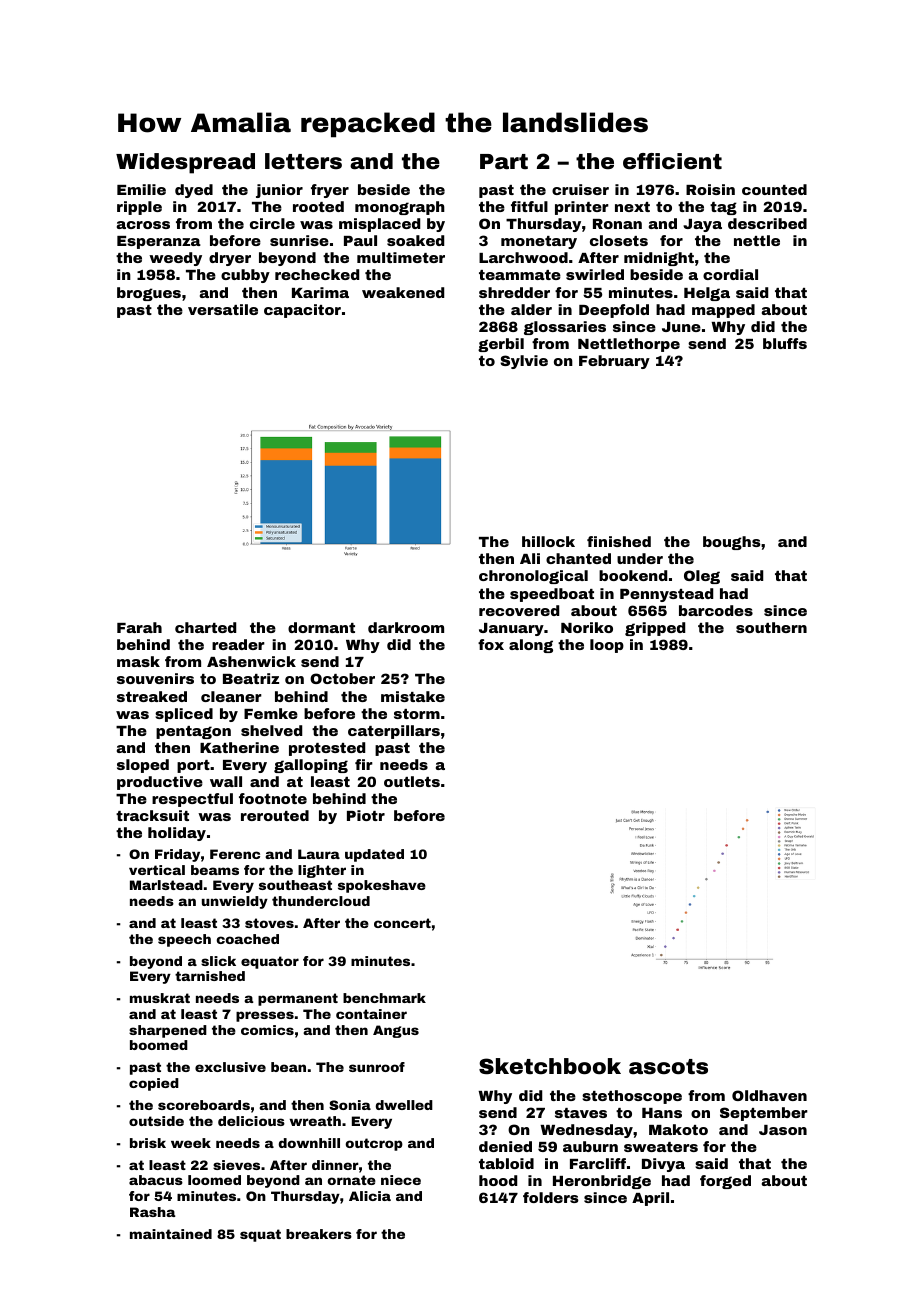 The height and width of the screenshot is (1314, 924). Describe the element at coordinates (732, 543) in the screenshot. I see `boughs` at that location.
